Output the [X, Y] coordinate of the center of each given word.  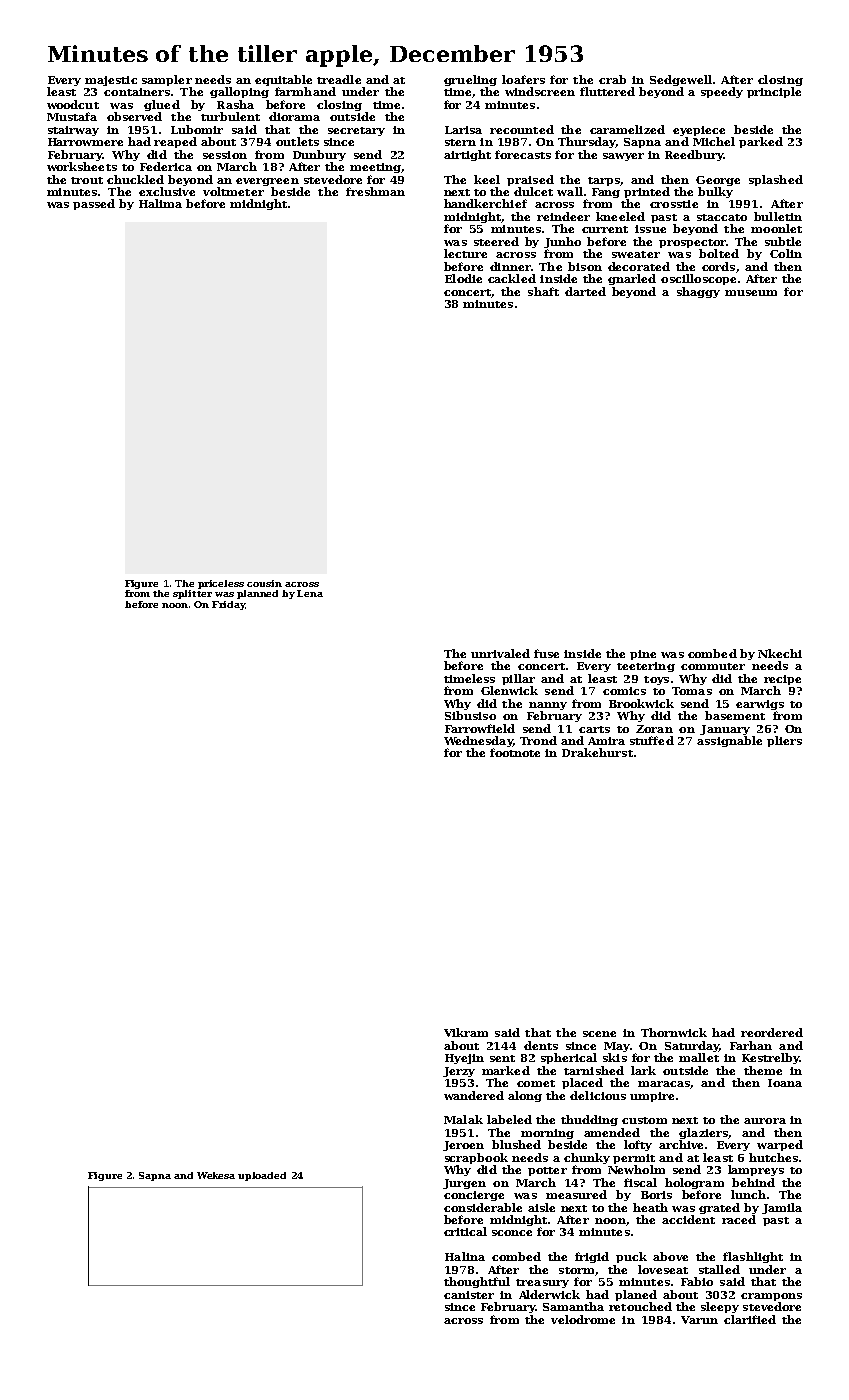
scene [599, 1034]
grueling [470, 80]
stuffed [652, 740]
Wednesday [478, 741]
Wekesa [216, 1175]
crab [612, 79]
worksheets [82, 166]
